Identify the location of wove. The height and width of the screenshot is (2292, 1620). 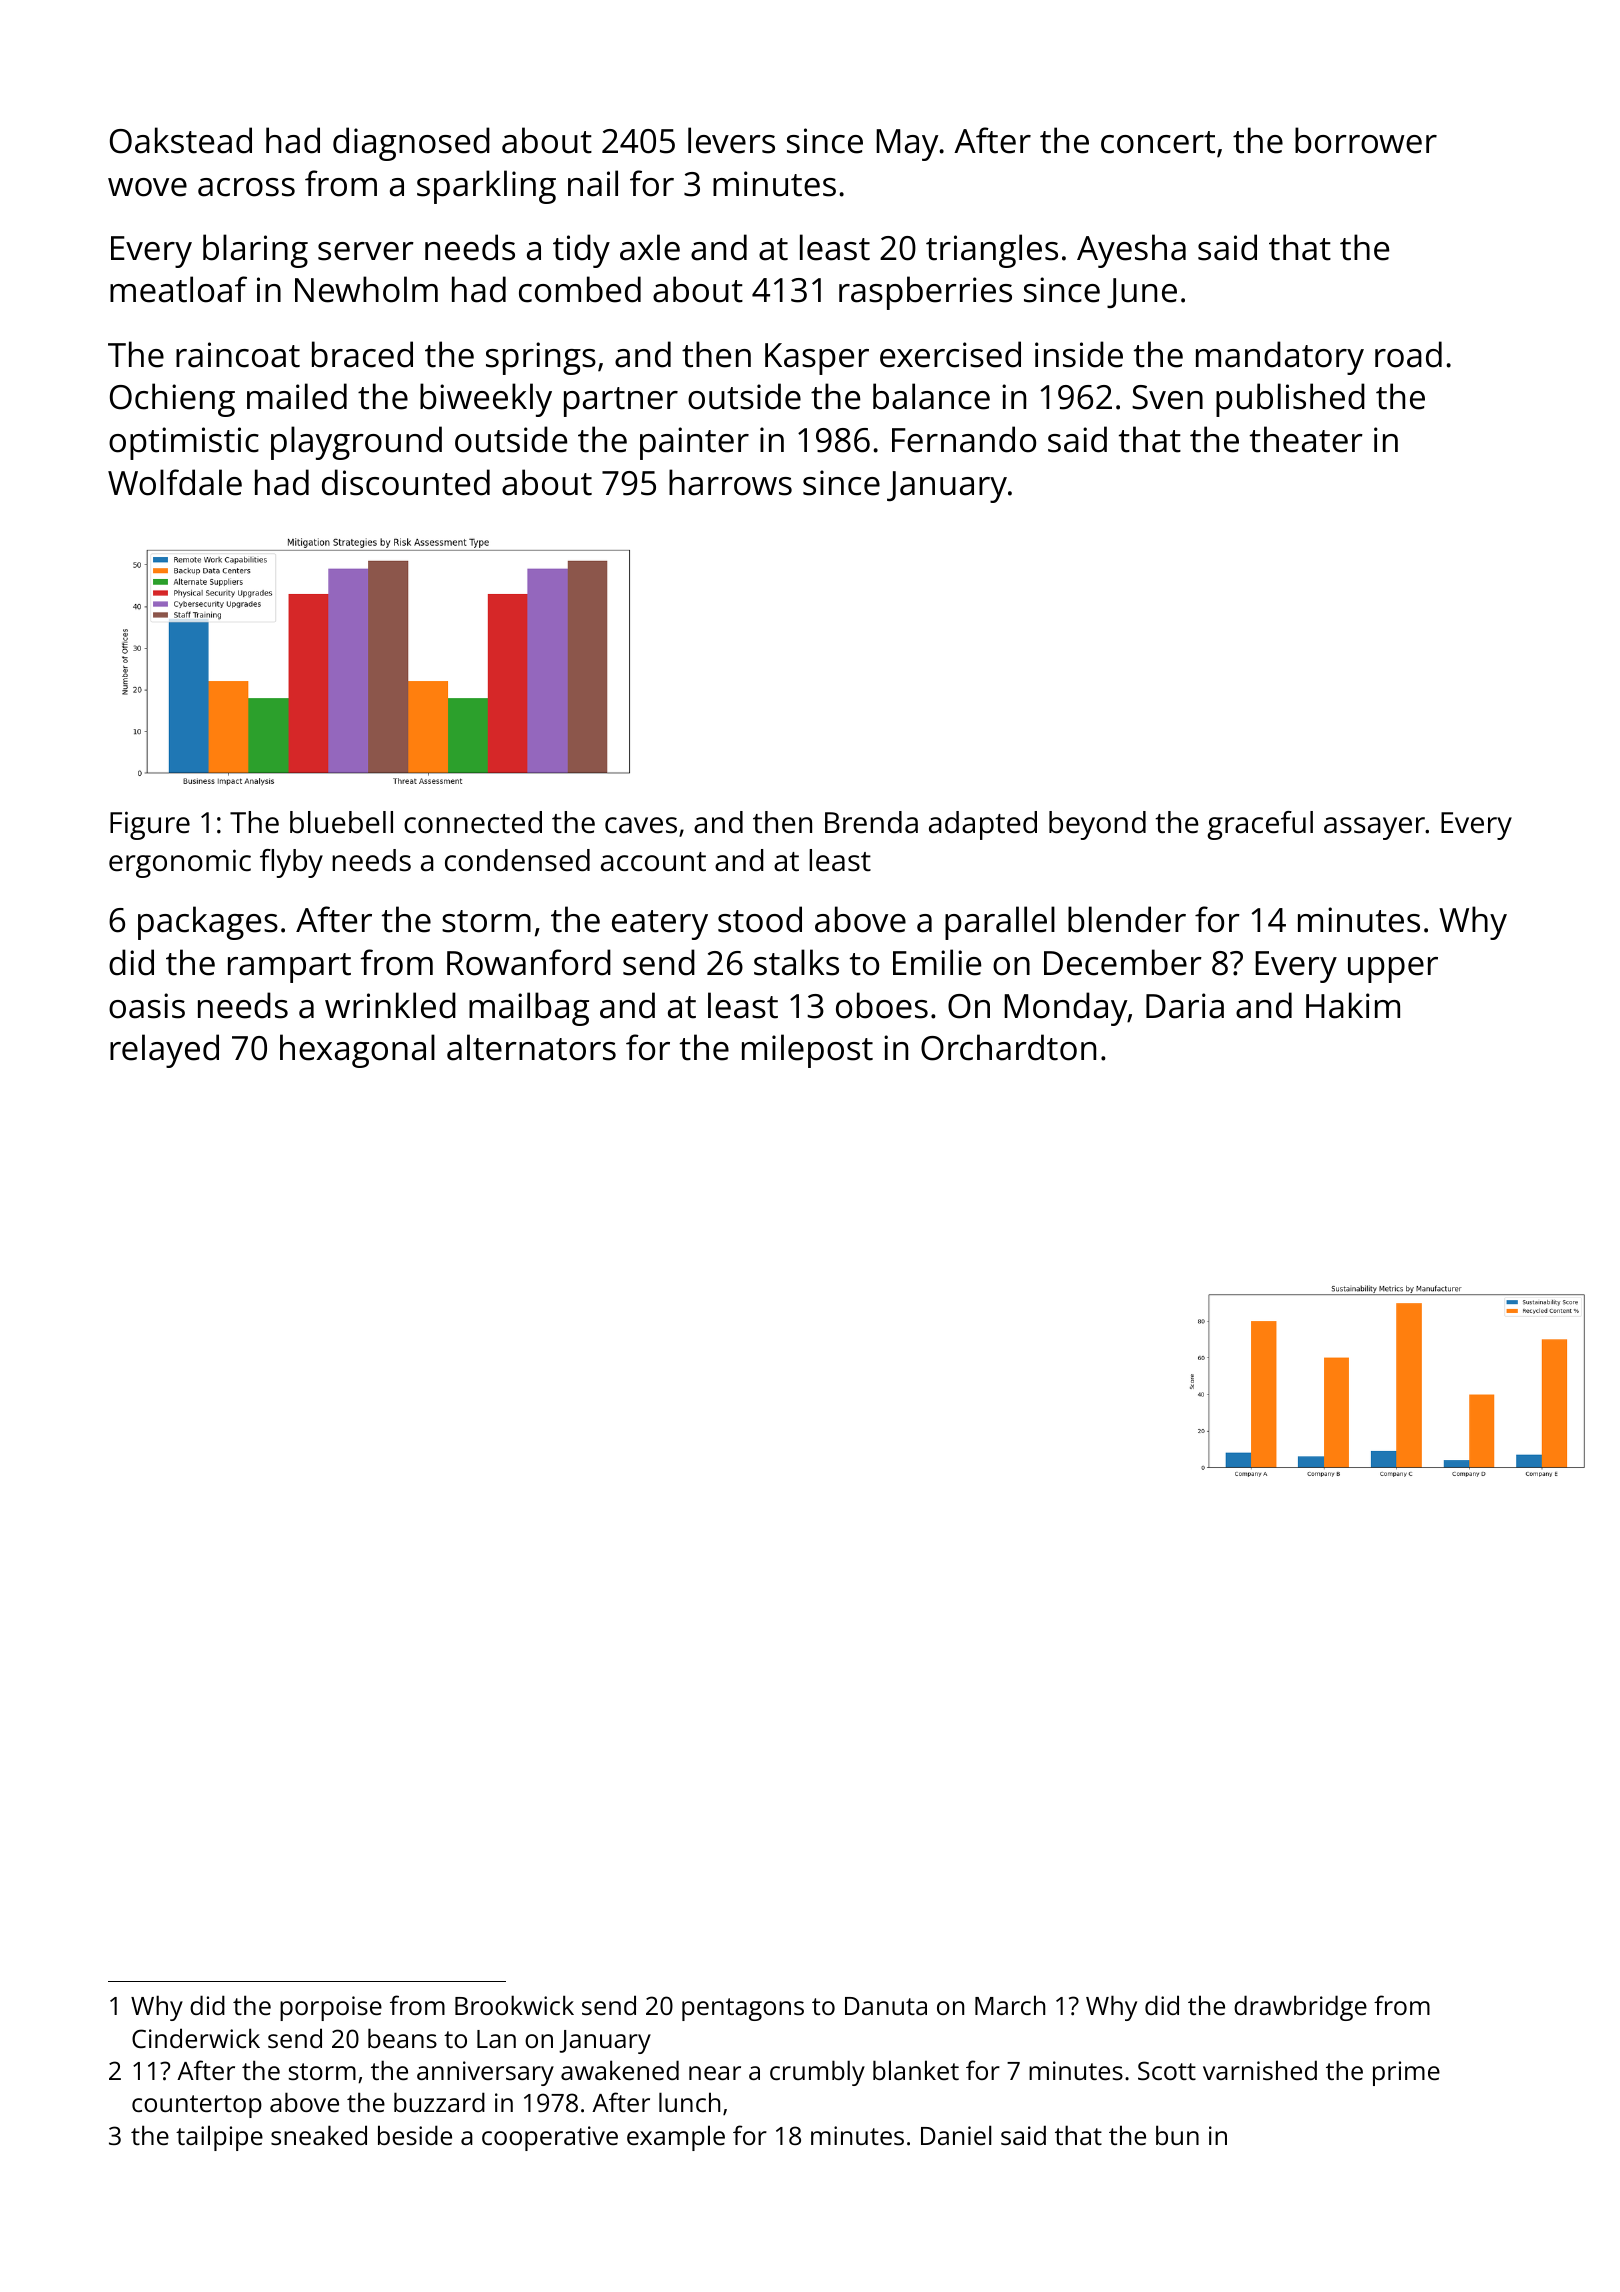
(147, 187).
